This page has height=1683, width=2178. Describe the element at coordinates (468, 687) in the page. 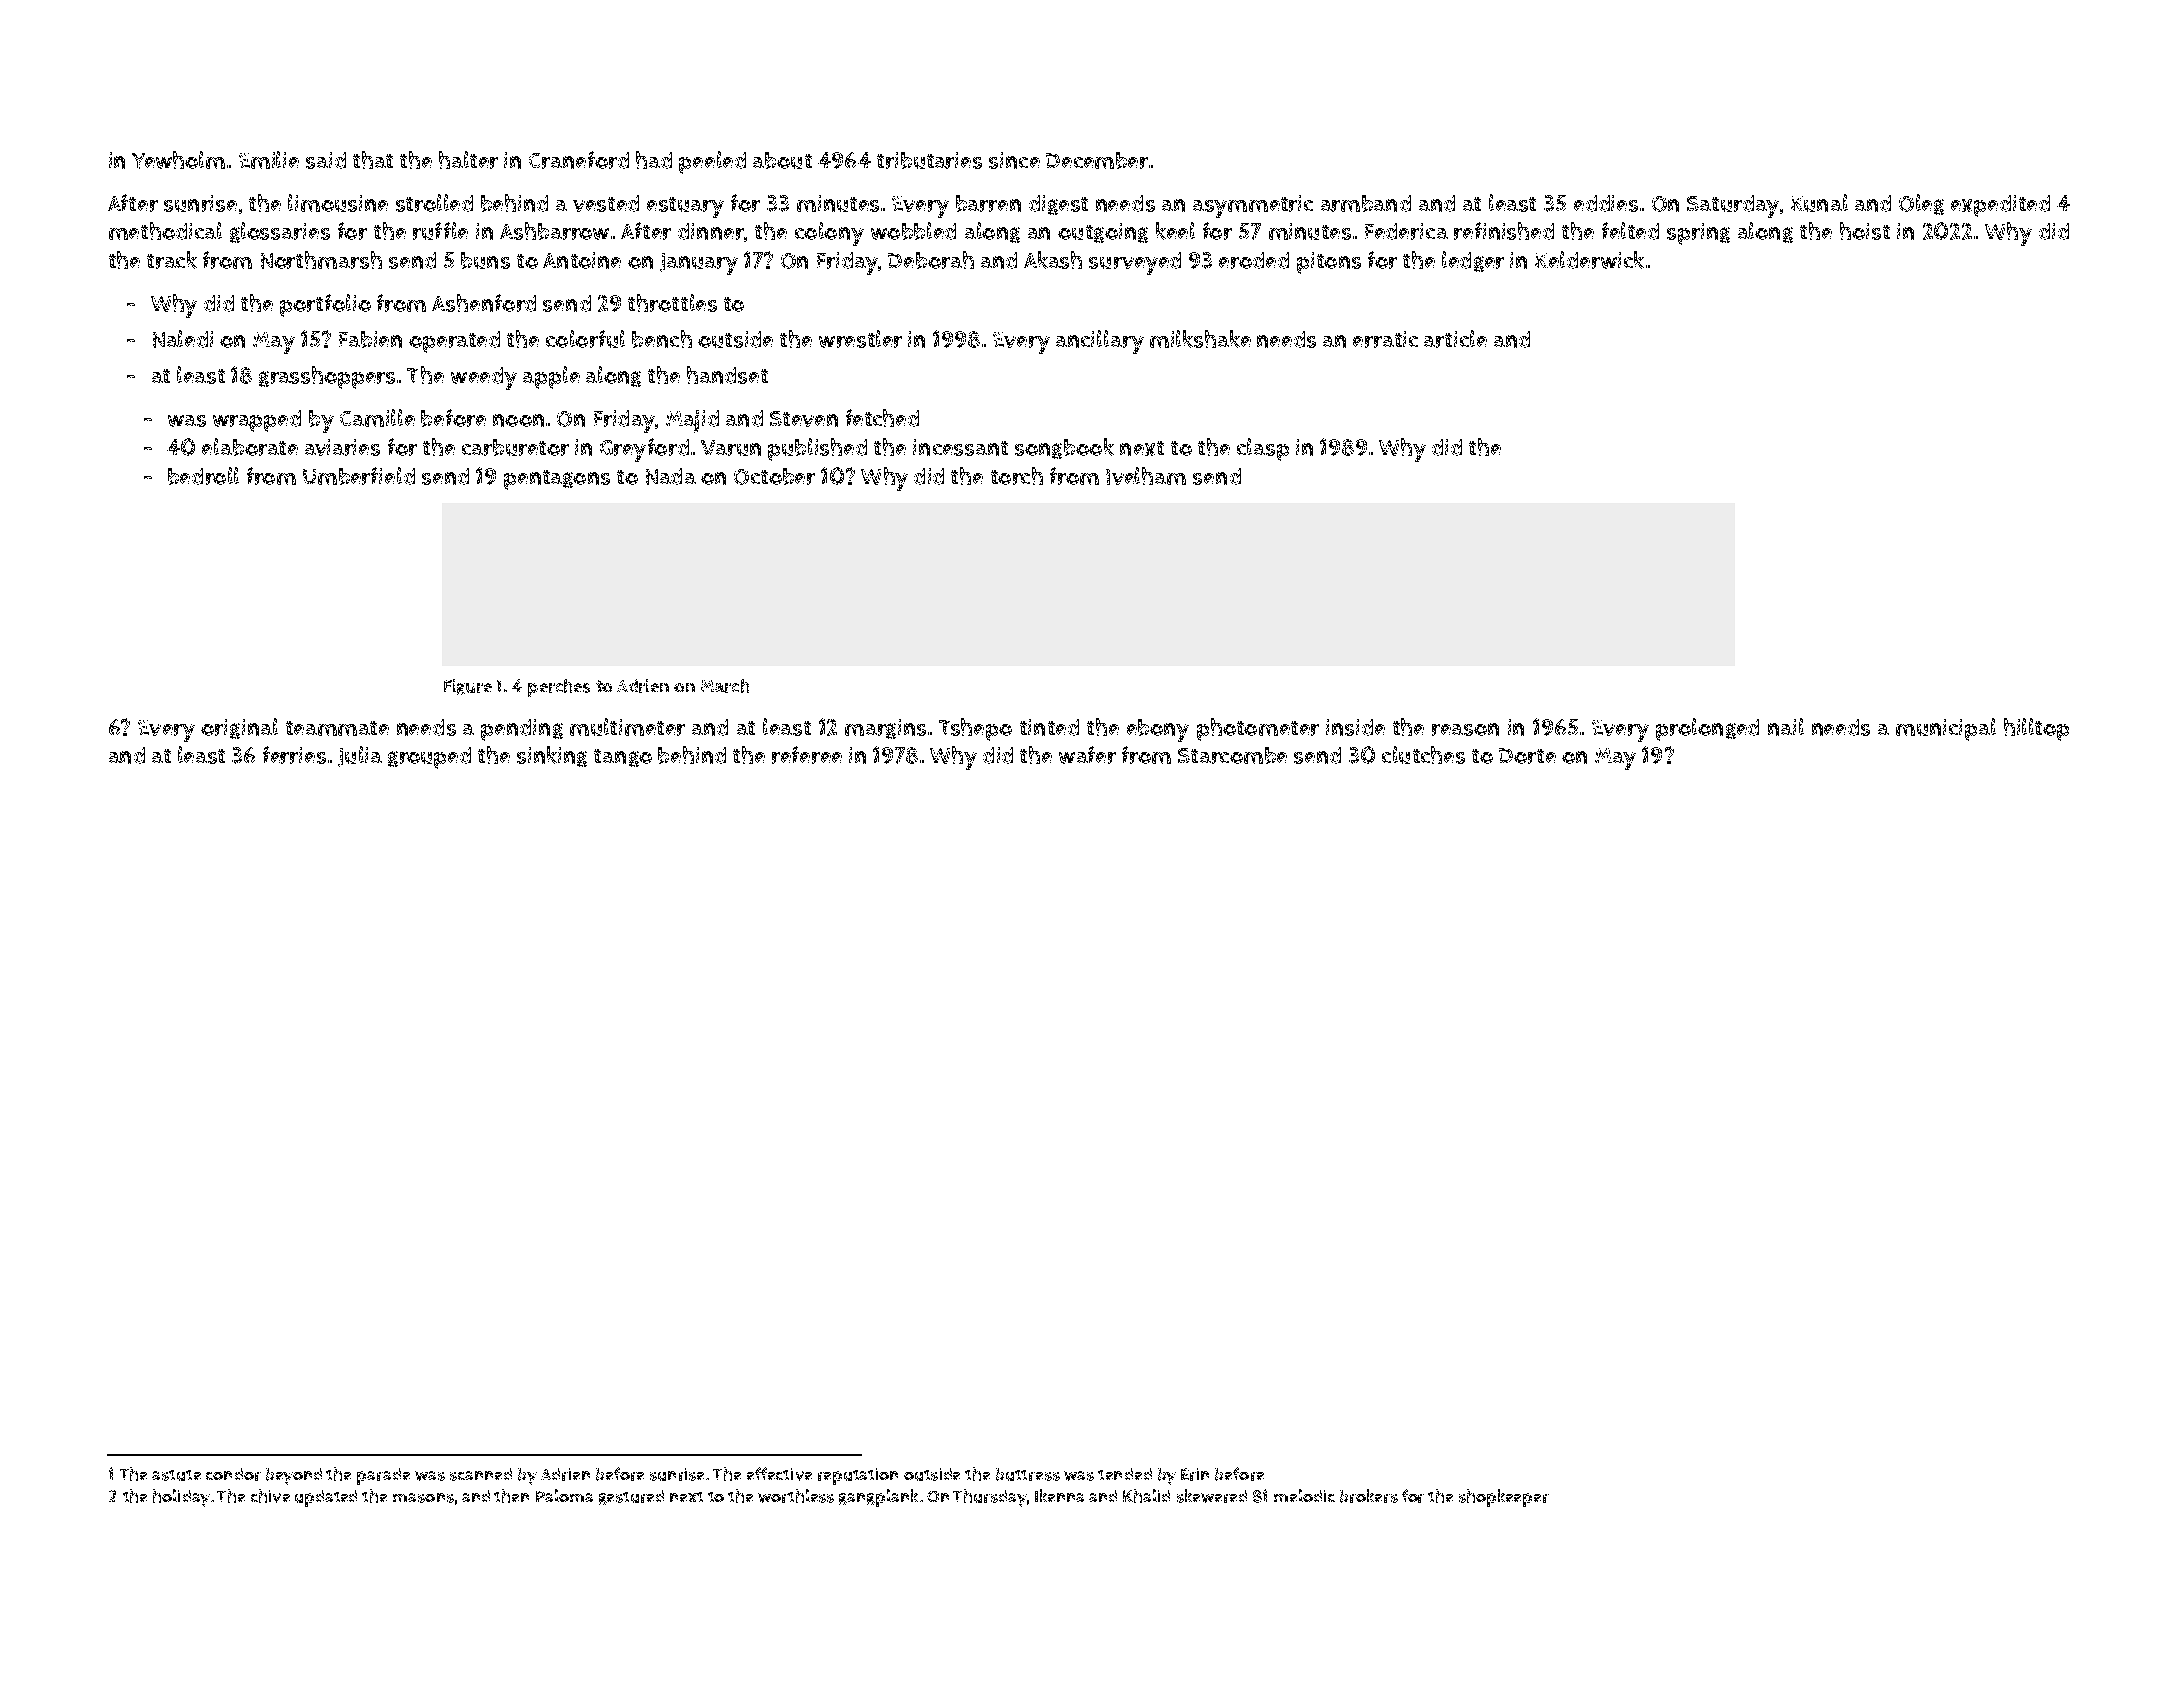

I see `Figure` at that location.
